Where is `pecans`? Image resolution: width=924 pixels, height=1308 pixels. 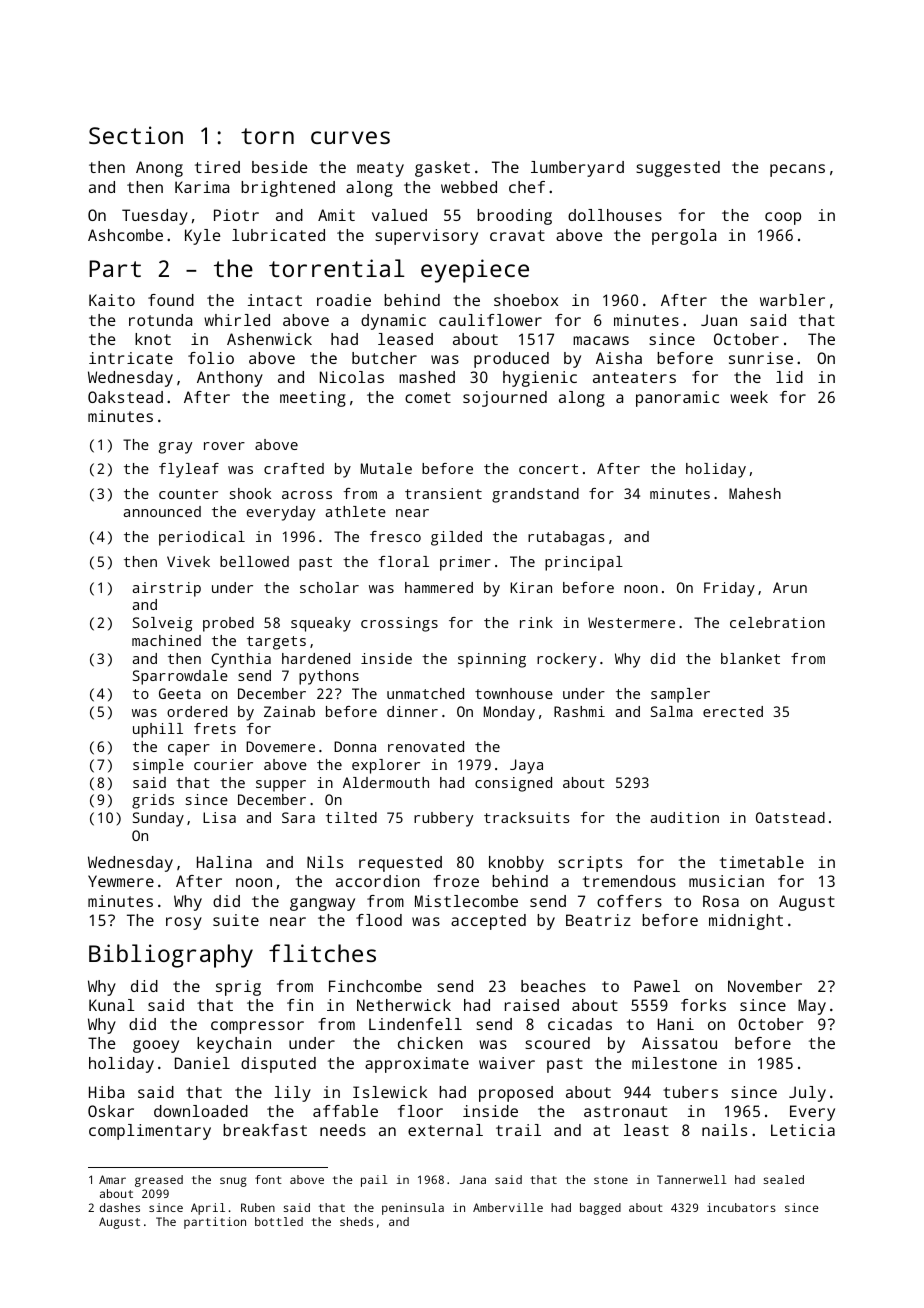
pecans is located at coordinates (797, 170).
